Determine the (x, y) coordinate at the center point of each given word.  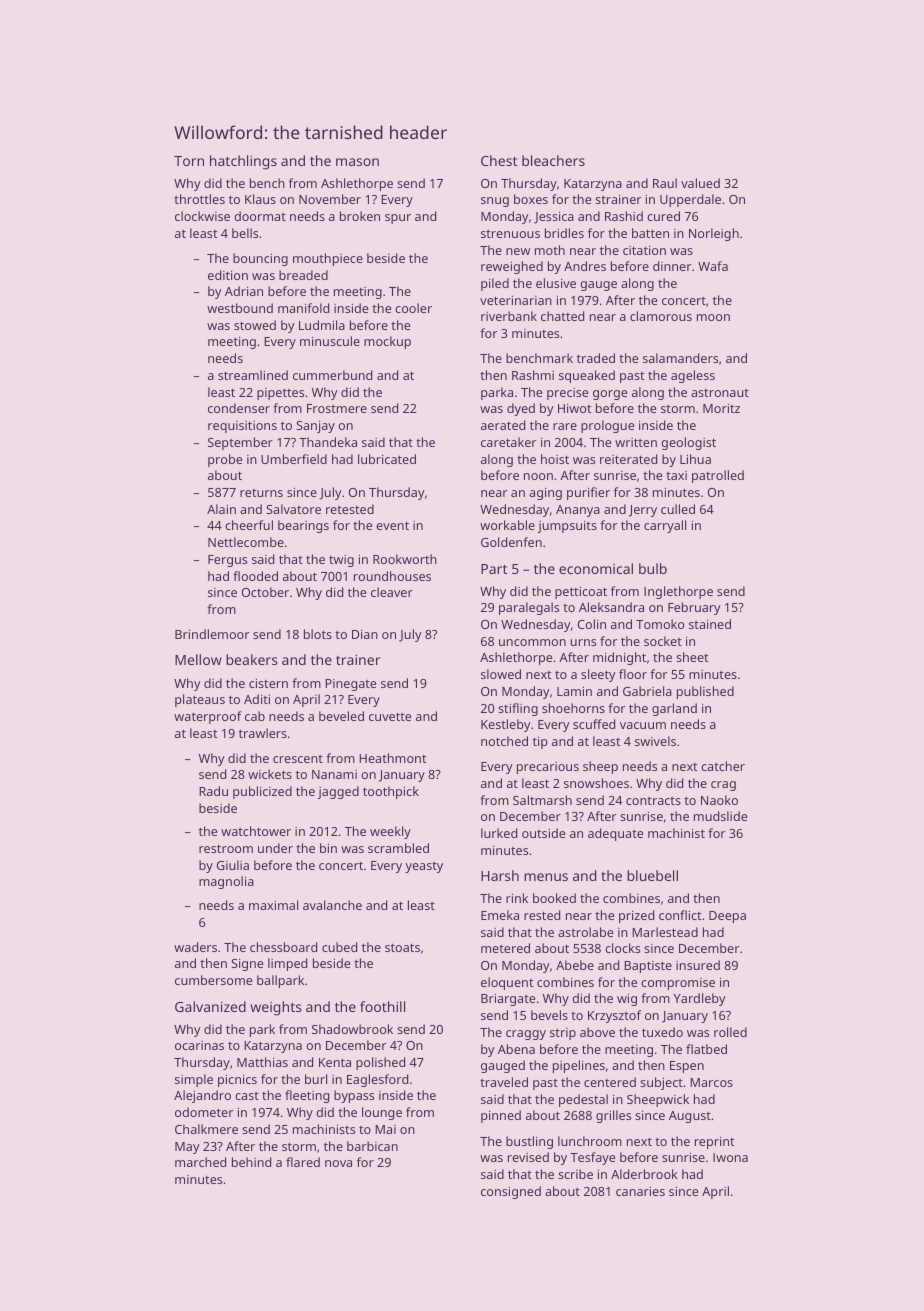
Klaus (260, 199)
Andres (585, 266)
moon (713, 317)
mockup (387, 342)
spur (398, 219)
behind (251, 1162)
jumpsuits (567, 527)
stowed (255, 325)
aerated (503, 425)
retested (350, 509)
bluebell (652, 875)
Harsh (500, 875)
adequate (615, 834)
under (275, 848)
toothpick (391, 792)
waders (195, 947)
